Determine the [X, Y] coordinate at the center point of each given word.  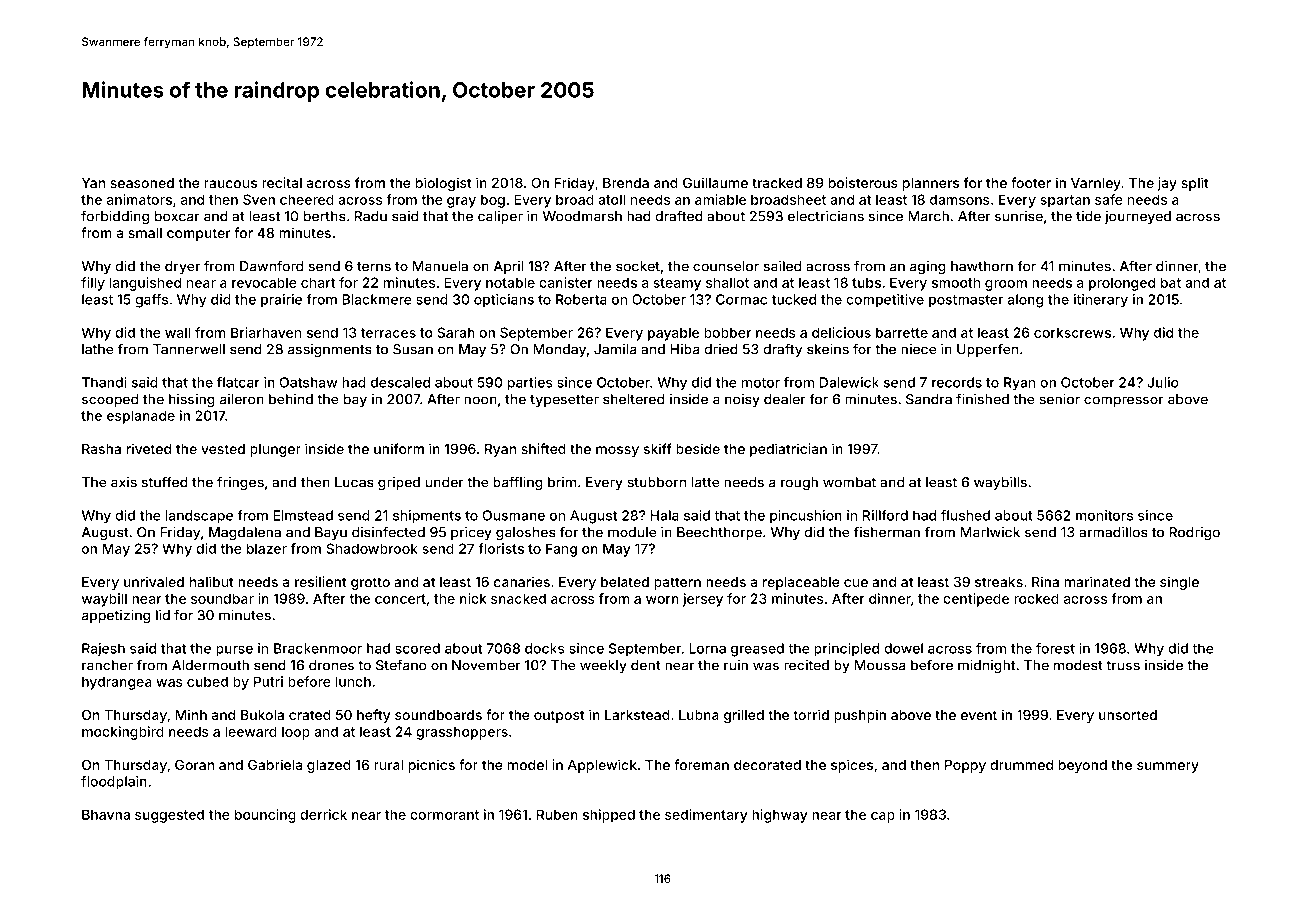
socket [638, 266]
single [1179, 583]
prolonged [1122, 284]
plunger [275, 450]
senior [1059, 399]
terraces [388, 333]
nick [473, 598]
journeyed [1138, 217]
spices [852, 766]
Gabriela [275, 764]
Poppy [965, 766]
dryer [182, 267]
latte [706, 482]
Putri [268, 681]
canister [566, 282]
